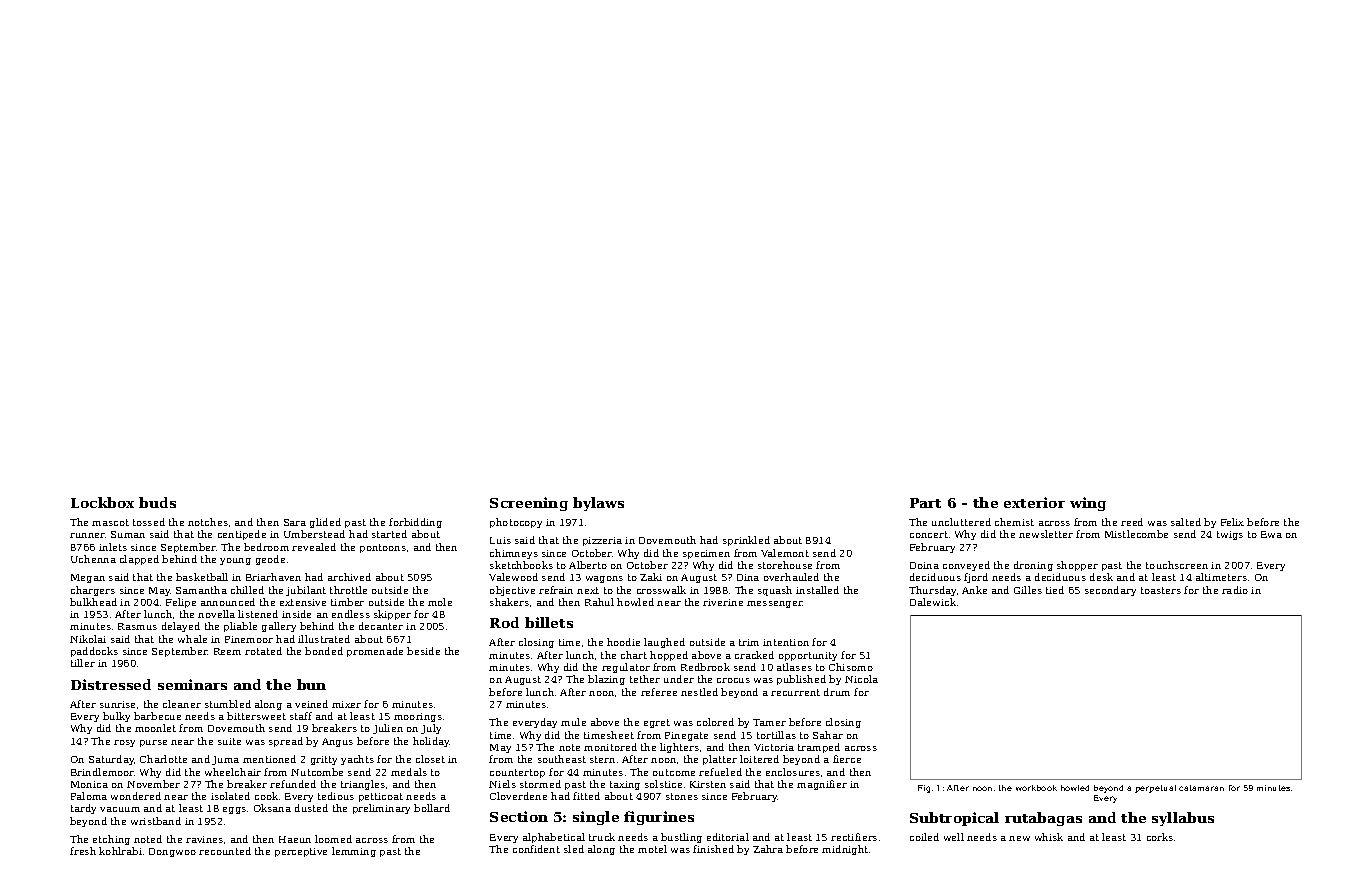 The height and width of the image is (887, 1372). I want to click on perceptive, so click(301, 852).
